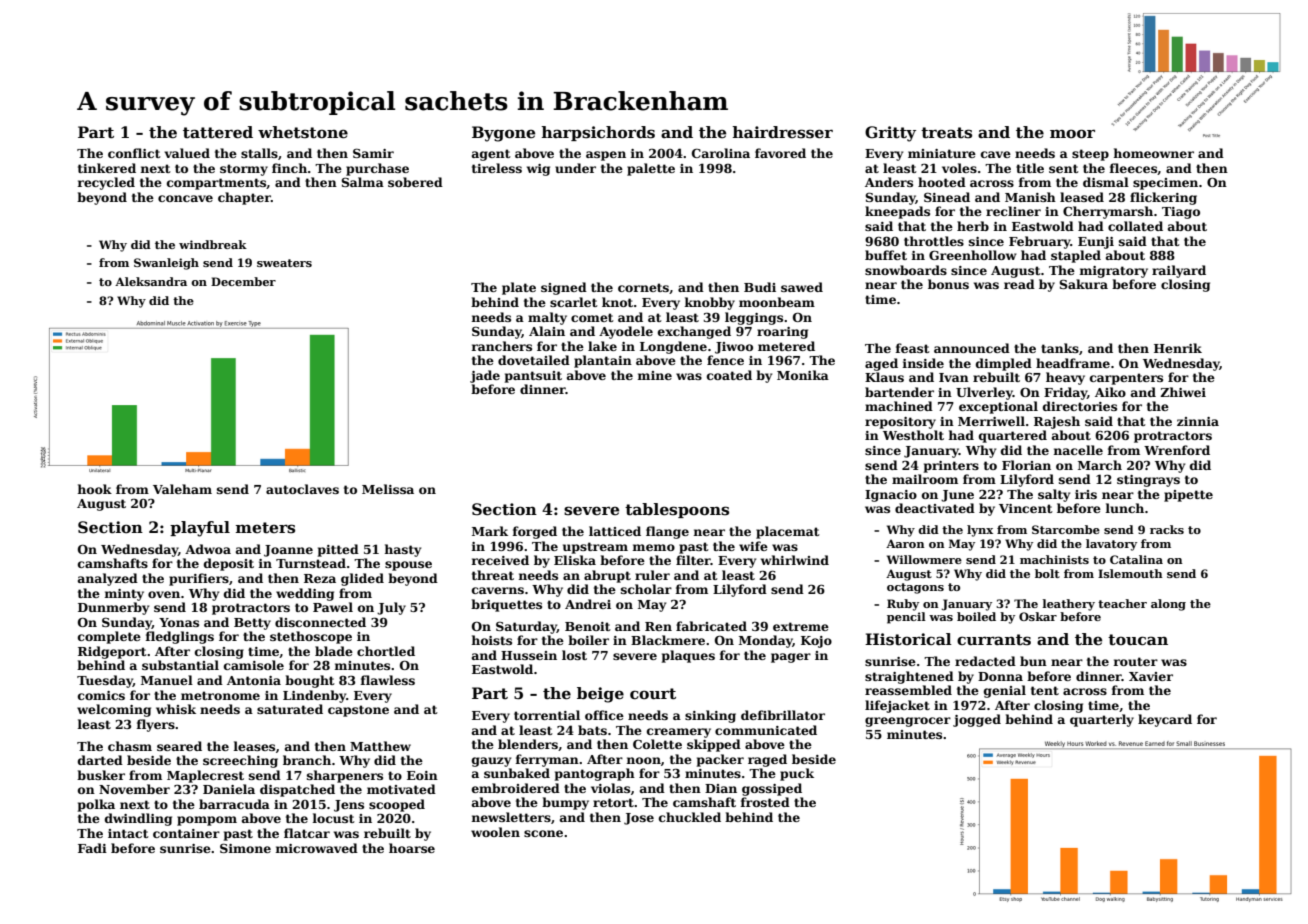 This document has width=1308, height=924. Describe the element at coordinates (797, 774) in the document. I see `puck` at that location.
